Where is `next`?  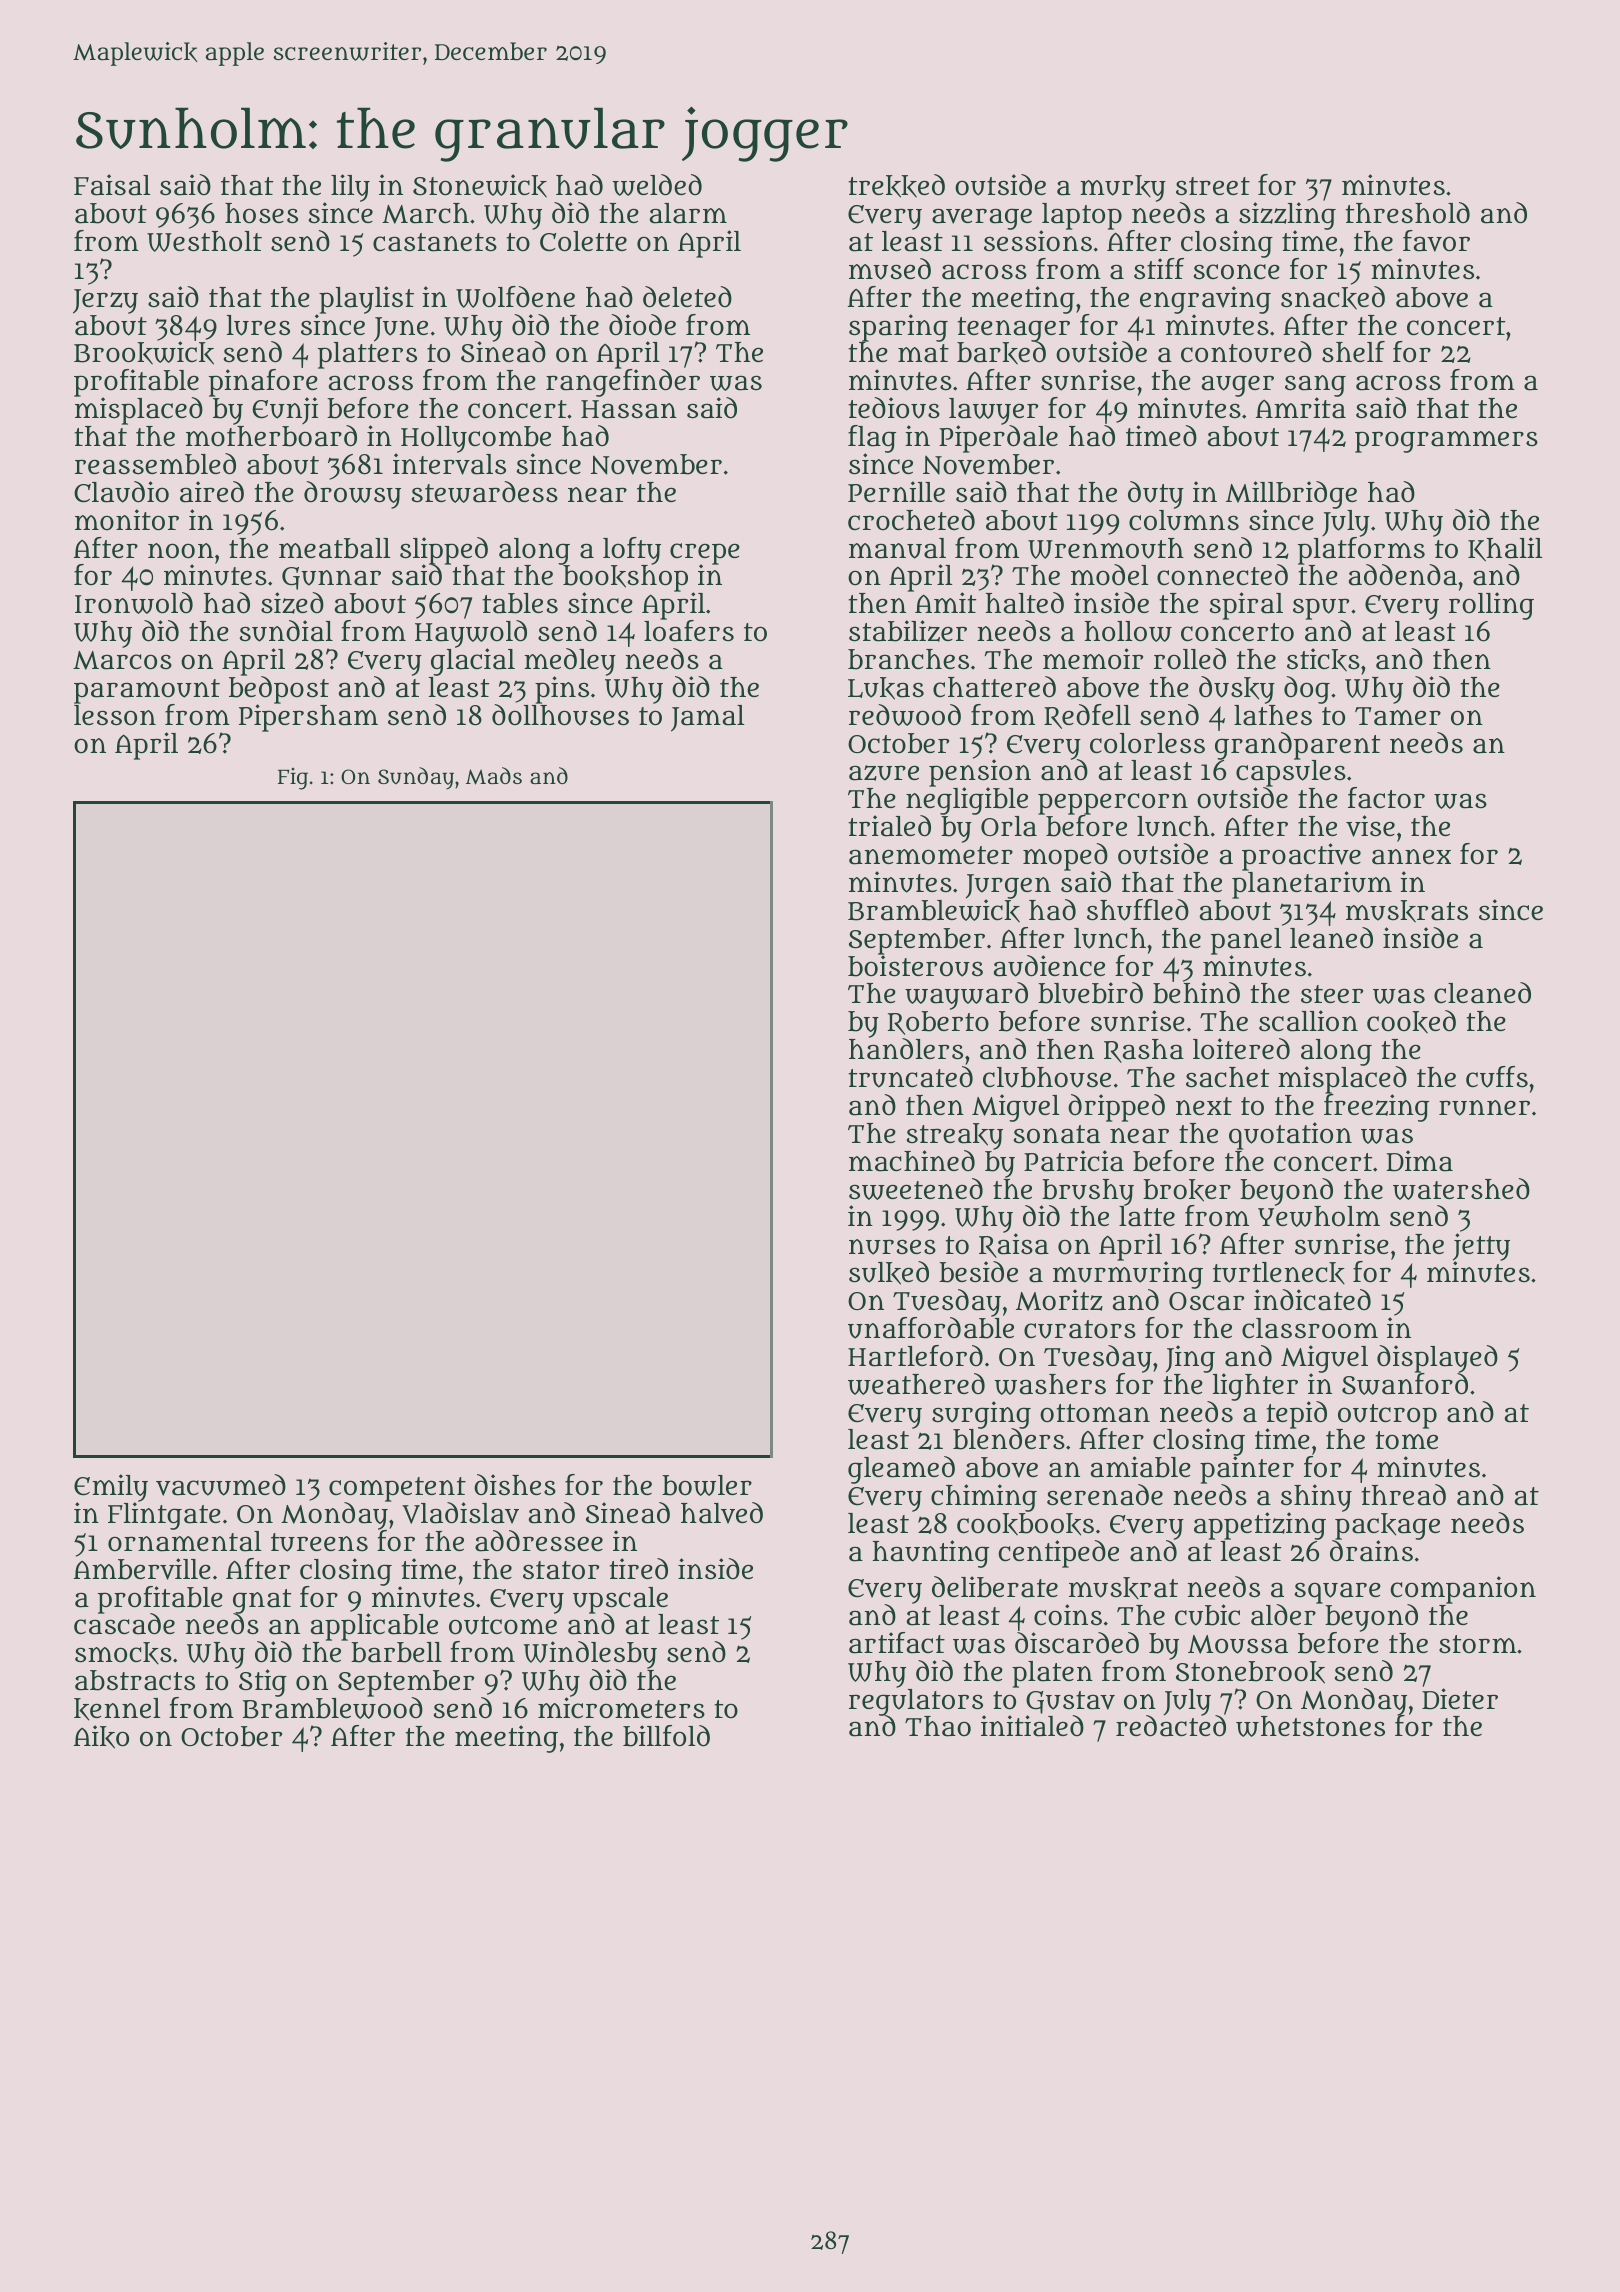
next is located at coordinates (1204, 1106).
